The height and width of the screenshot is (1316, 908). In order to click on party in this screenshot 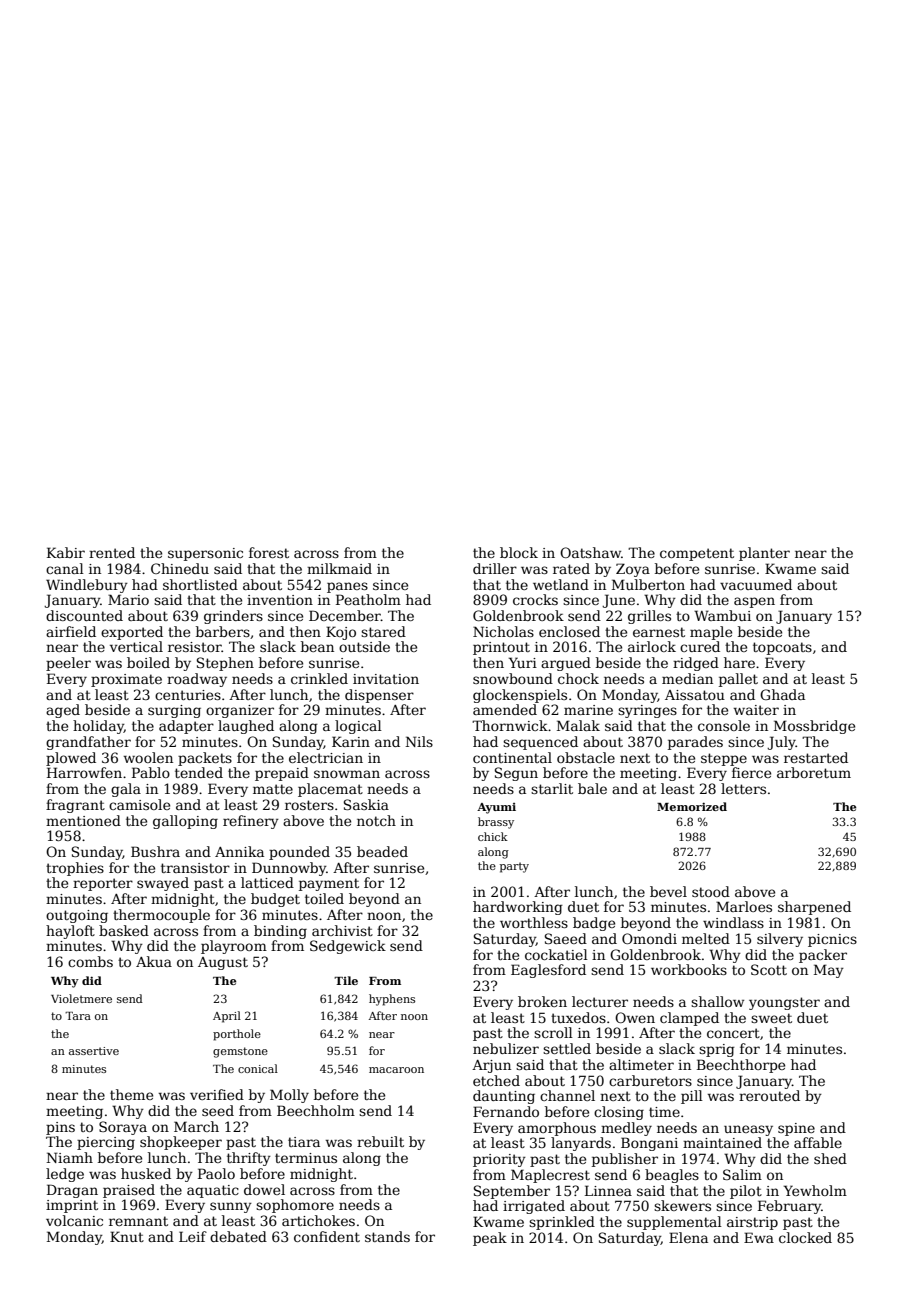, I will do `click(514, 867)`.
